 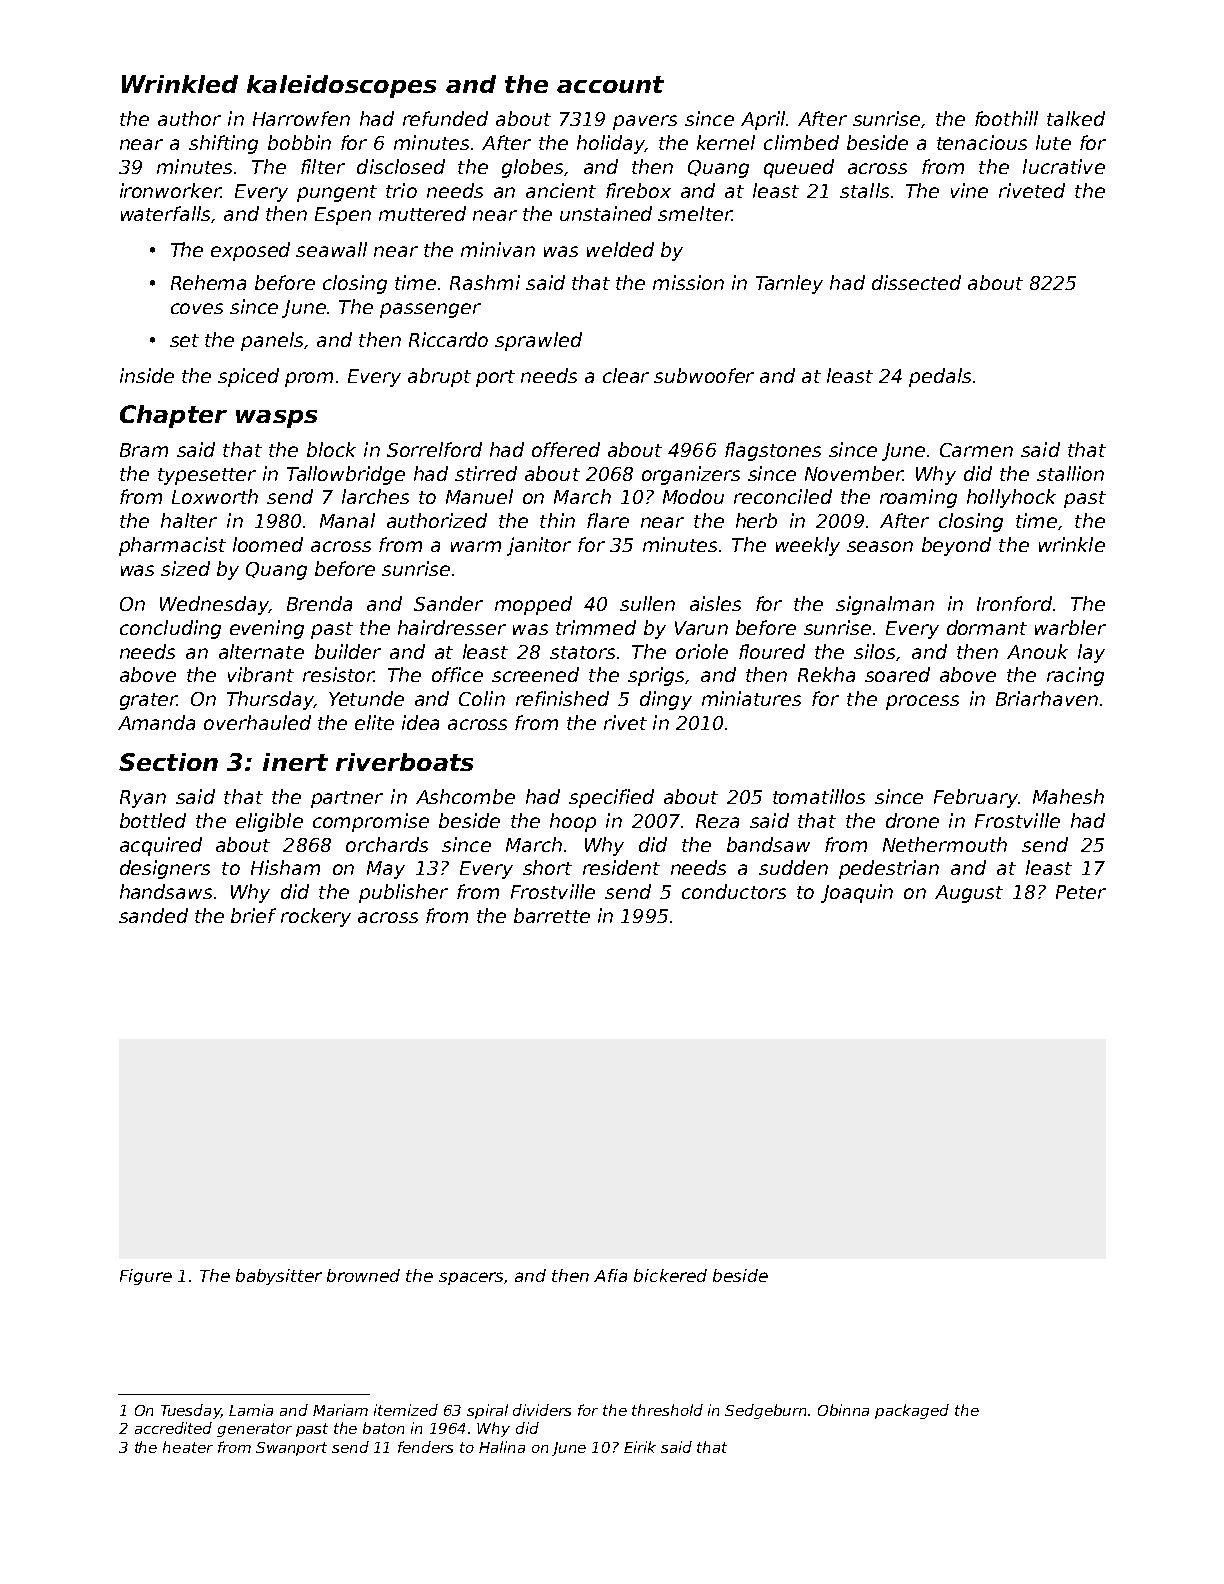 I want to click on spacers, so click(x=471, y=1278).
